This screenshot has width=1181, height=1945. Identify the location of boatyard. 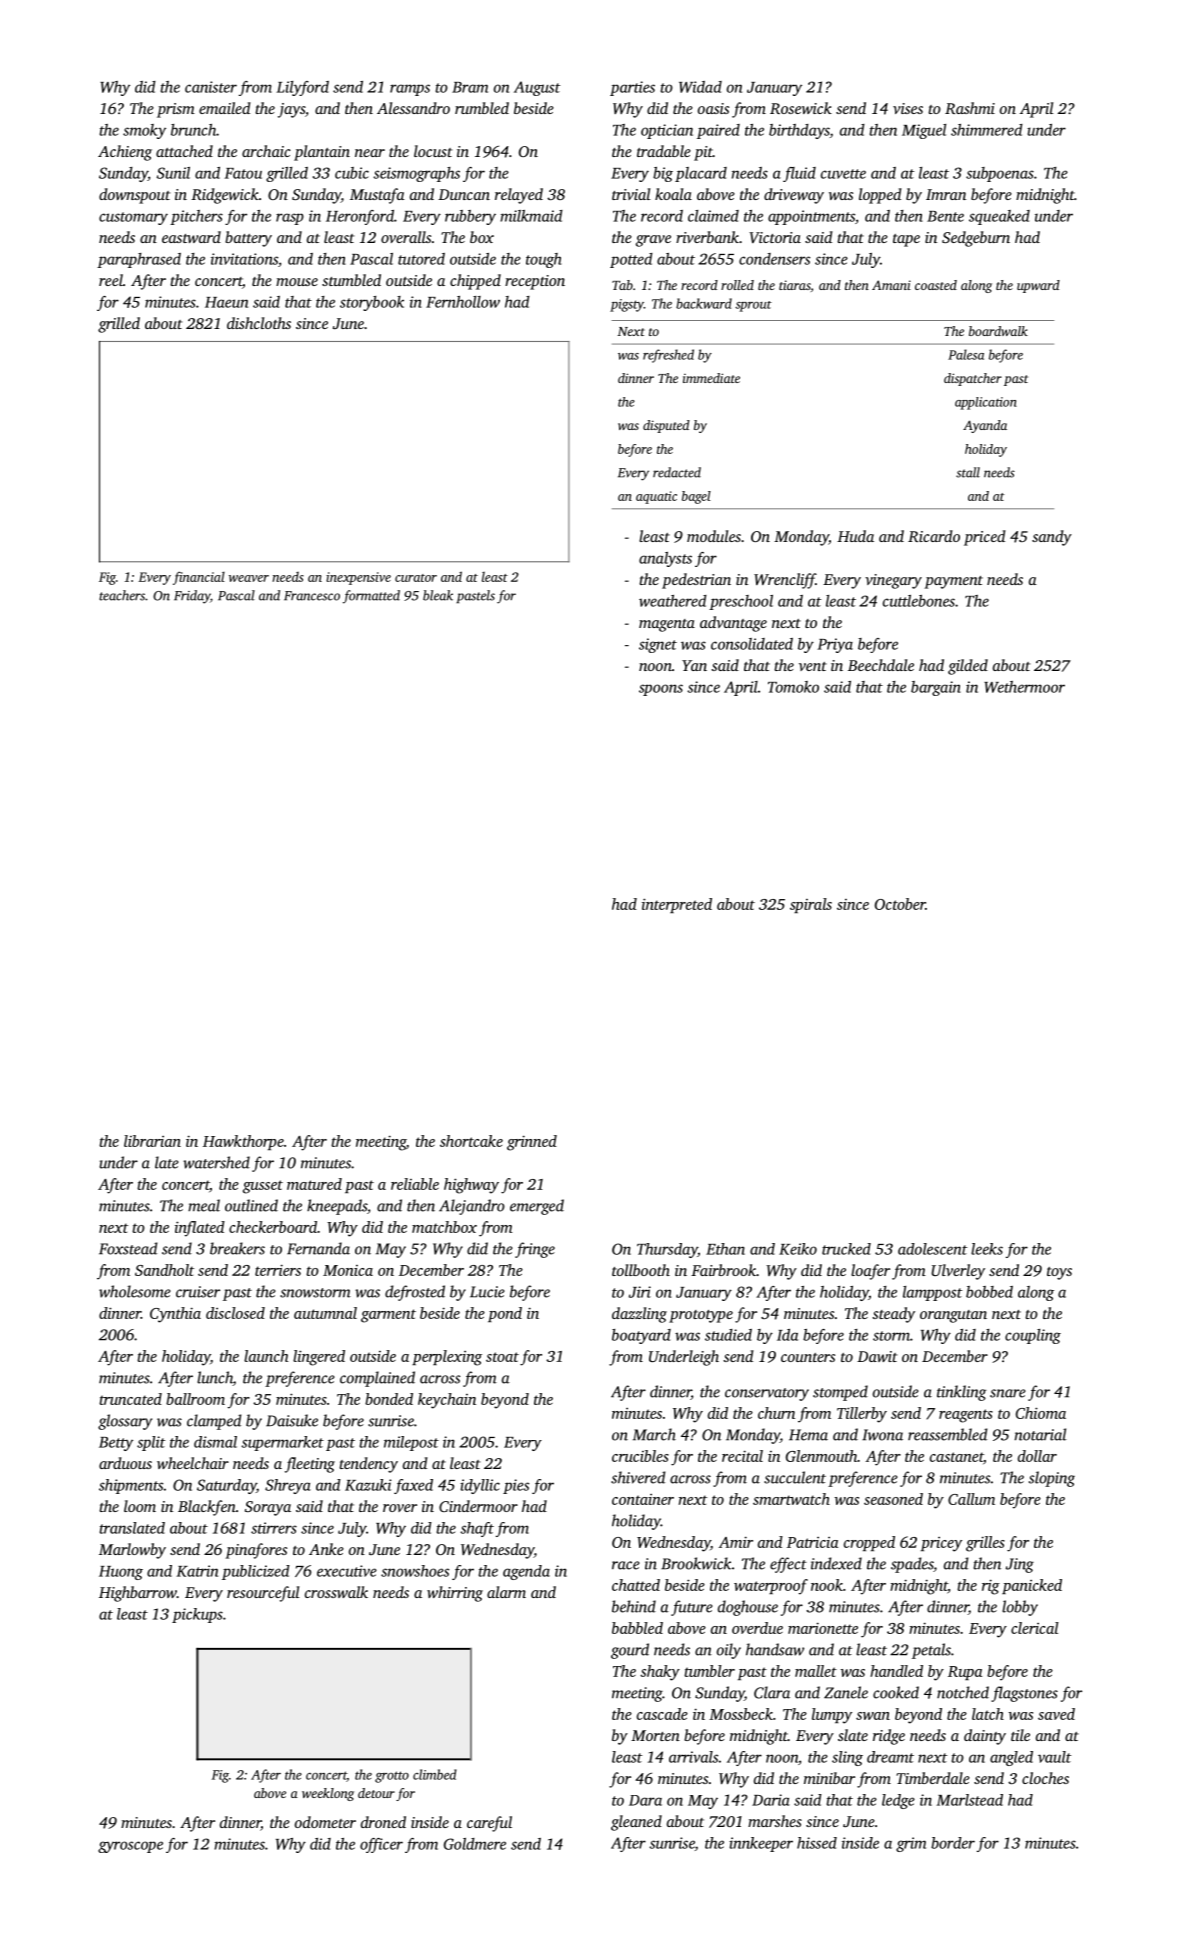
(641, 1336).
